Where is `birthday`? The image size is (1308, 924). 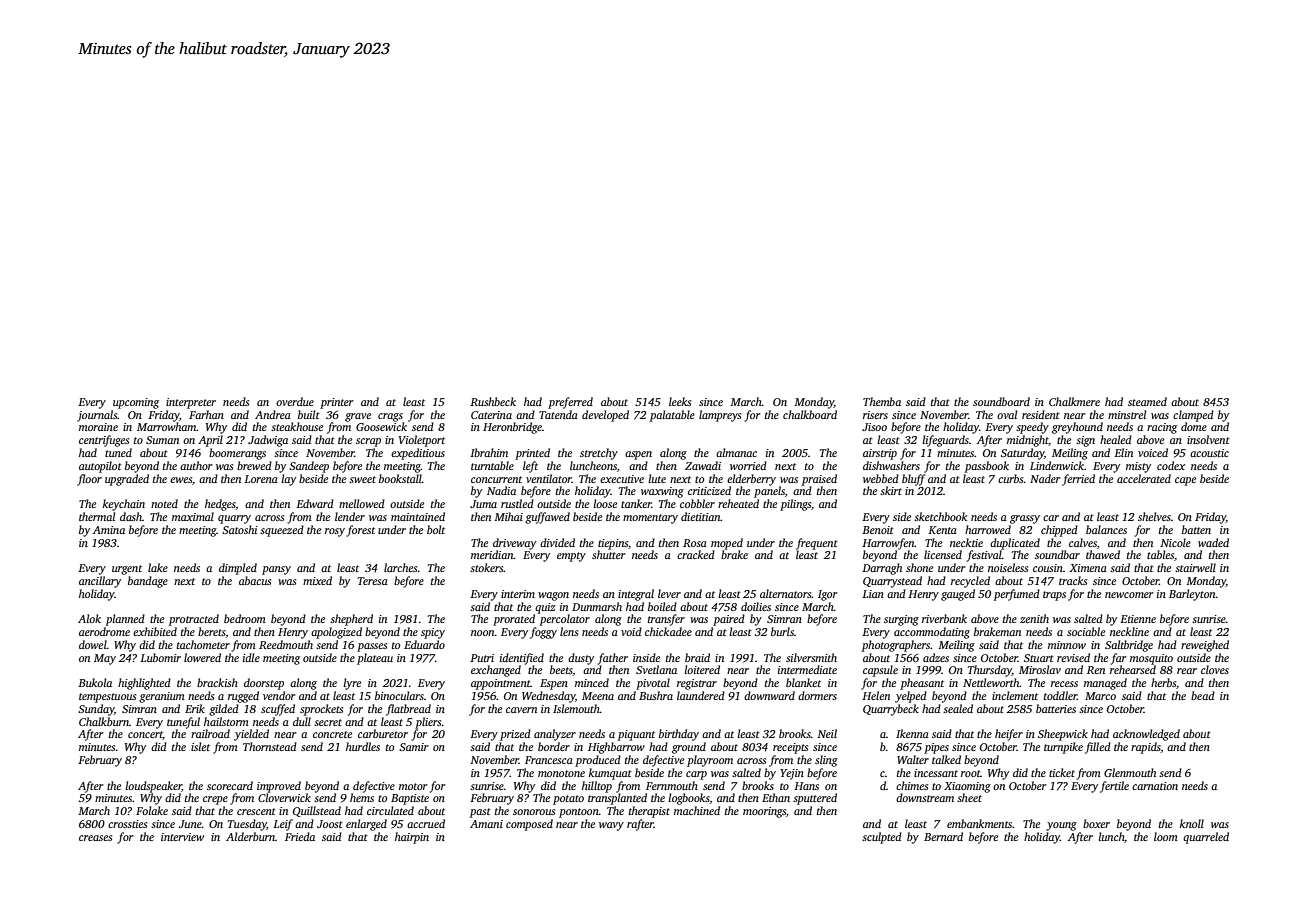 birthday is located at coordinates (679, 735).
